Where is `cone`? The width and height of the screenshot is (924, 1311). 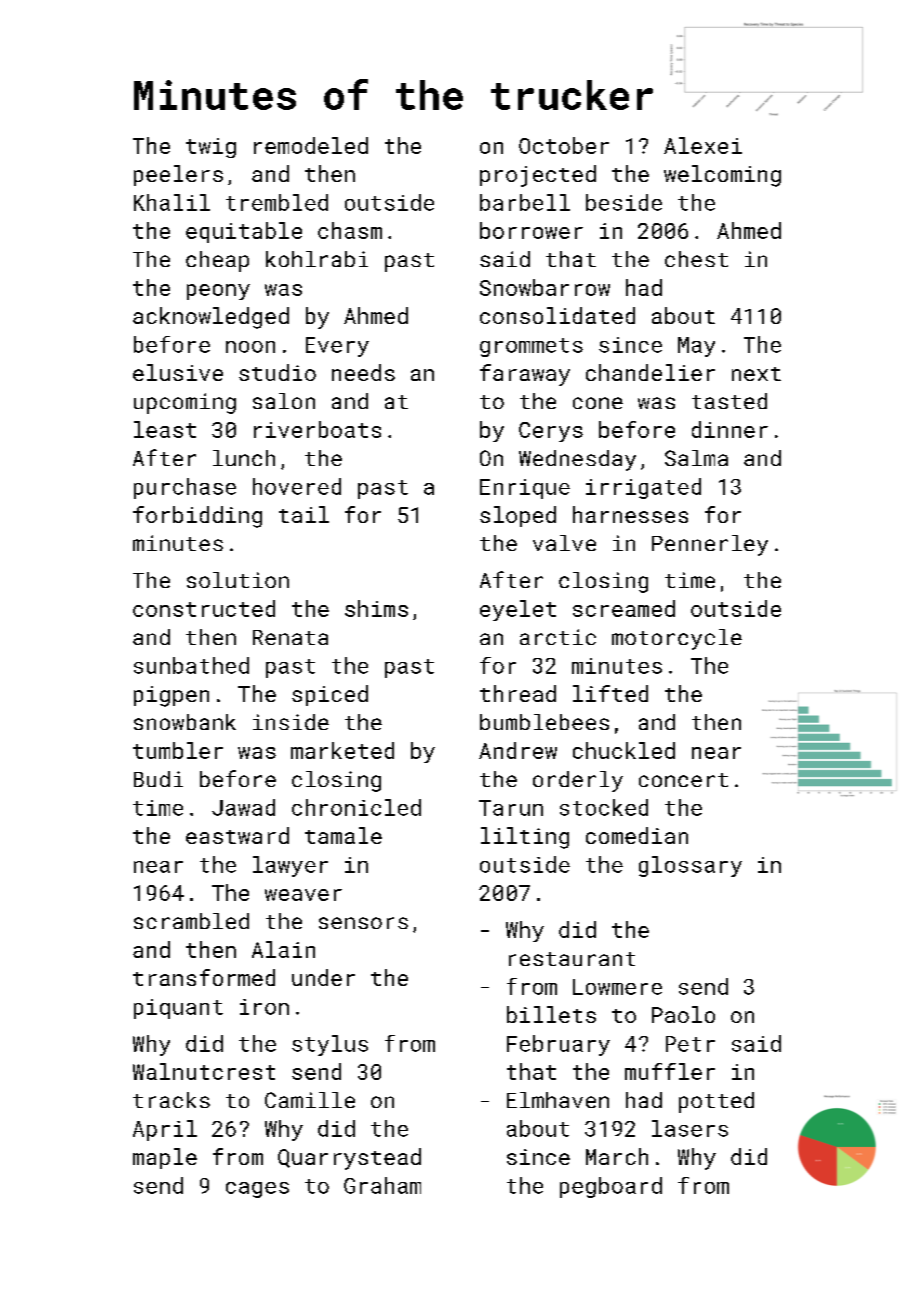 cone is located at coordinates (598, 403).
